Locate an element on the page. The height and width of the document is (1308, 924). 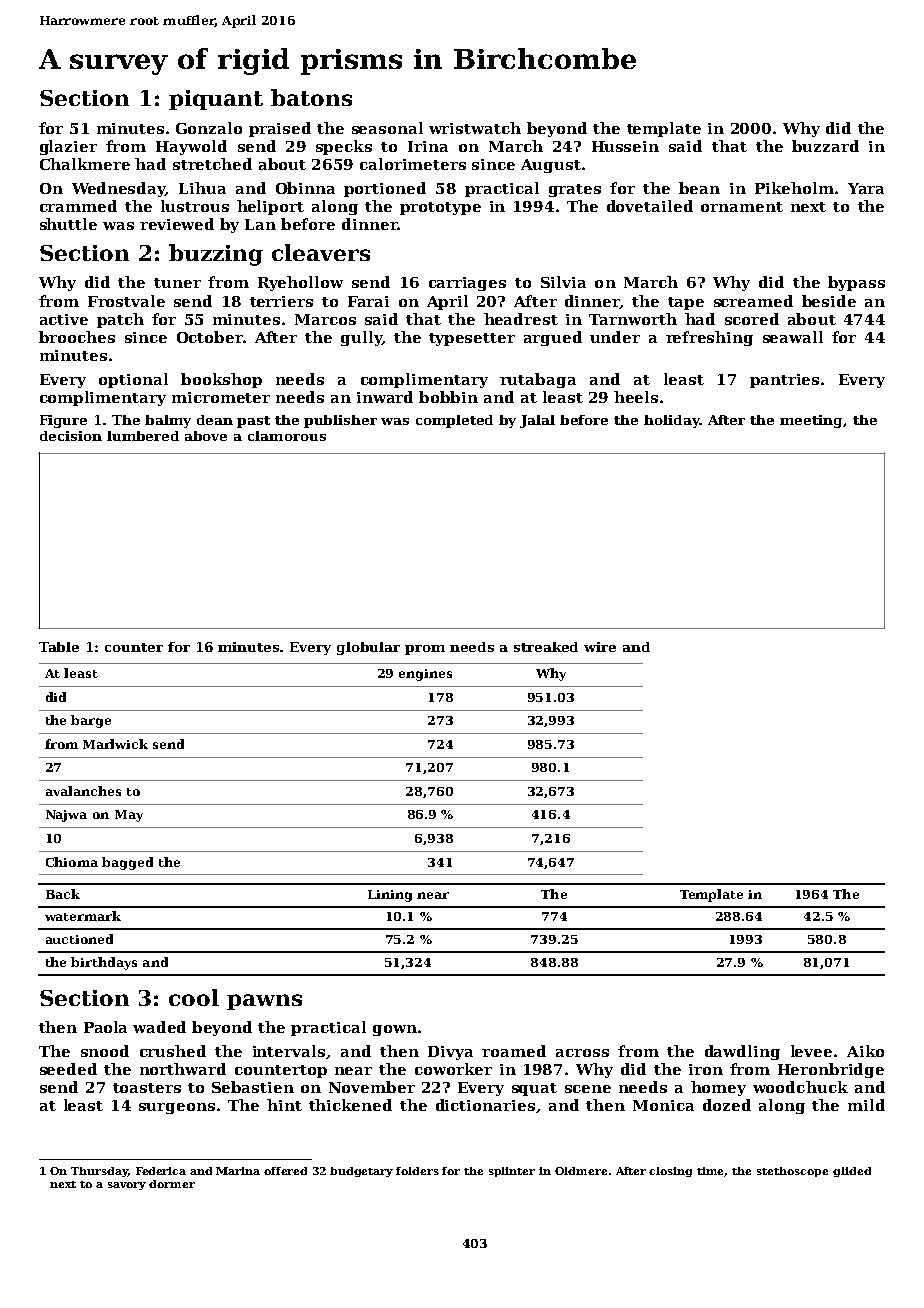
dovetailed is located at coordinates (650, 206).
